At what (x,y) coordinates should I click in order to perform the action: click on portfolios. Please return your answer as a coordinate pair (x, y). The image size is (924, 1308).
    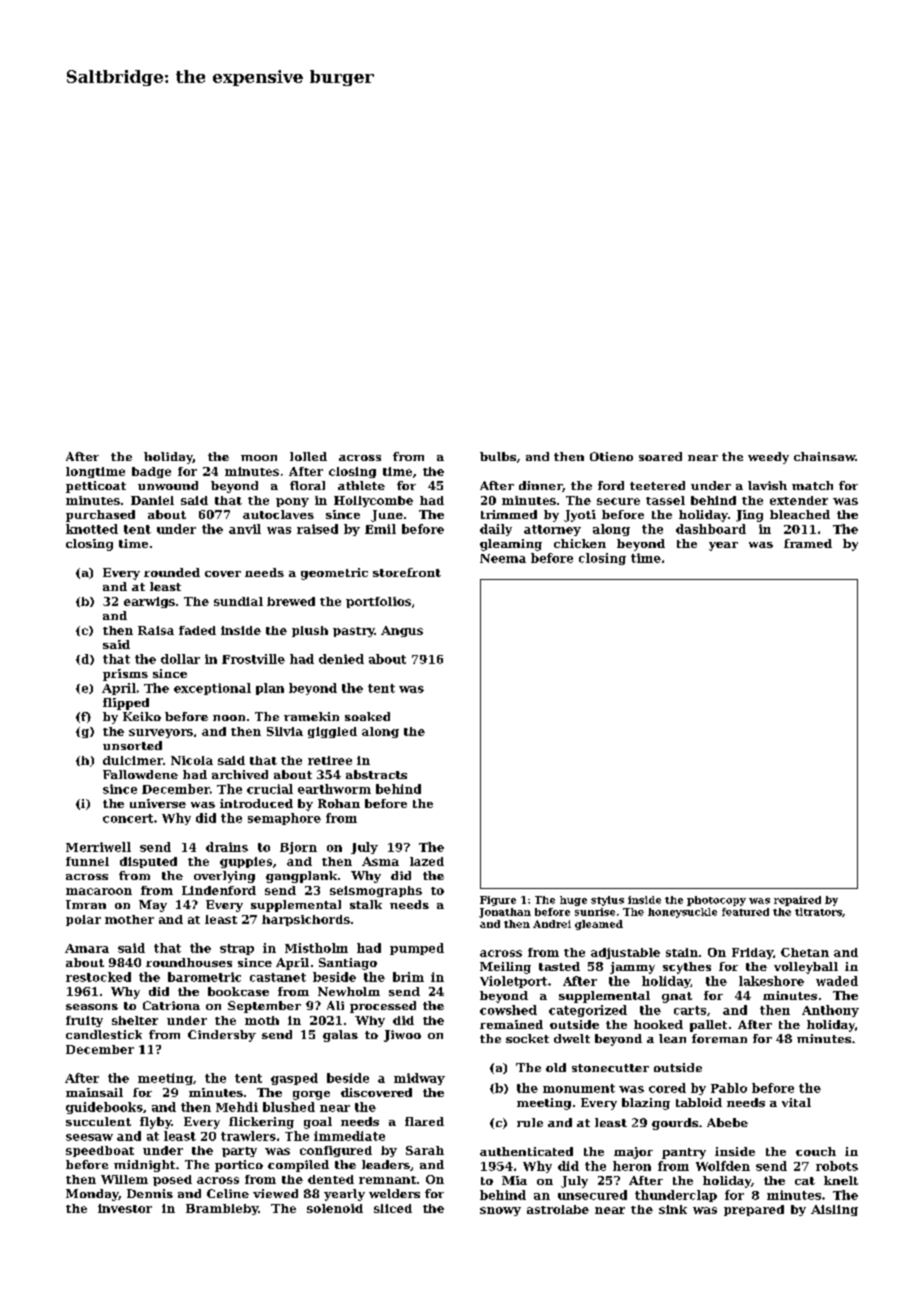
    Looking at the image, I should click on (378, 602).
